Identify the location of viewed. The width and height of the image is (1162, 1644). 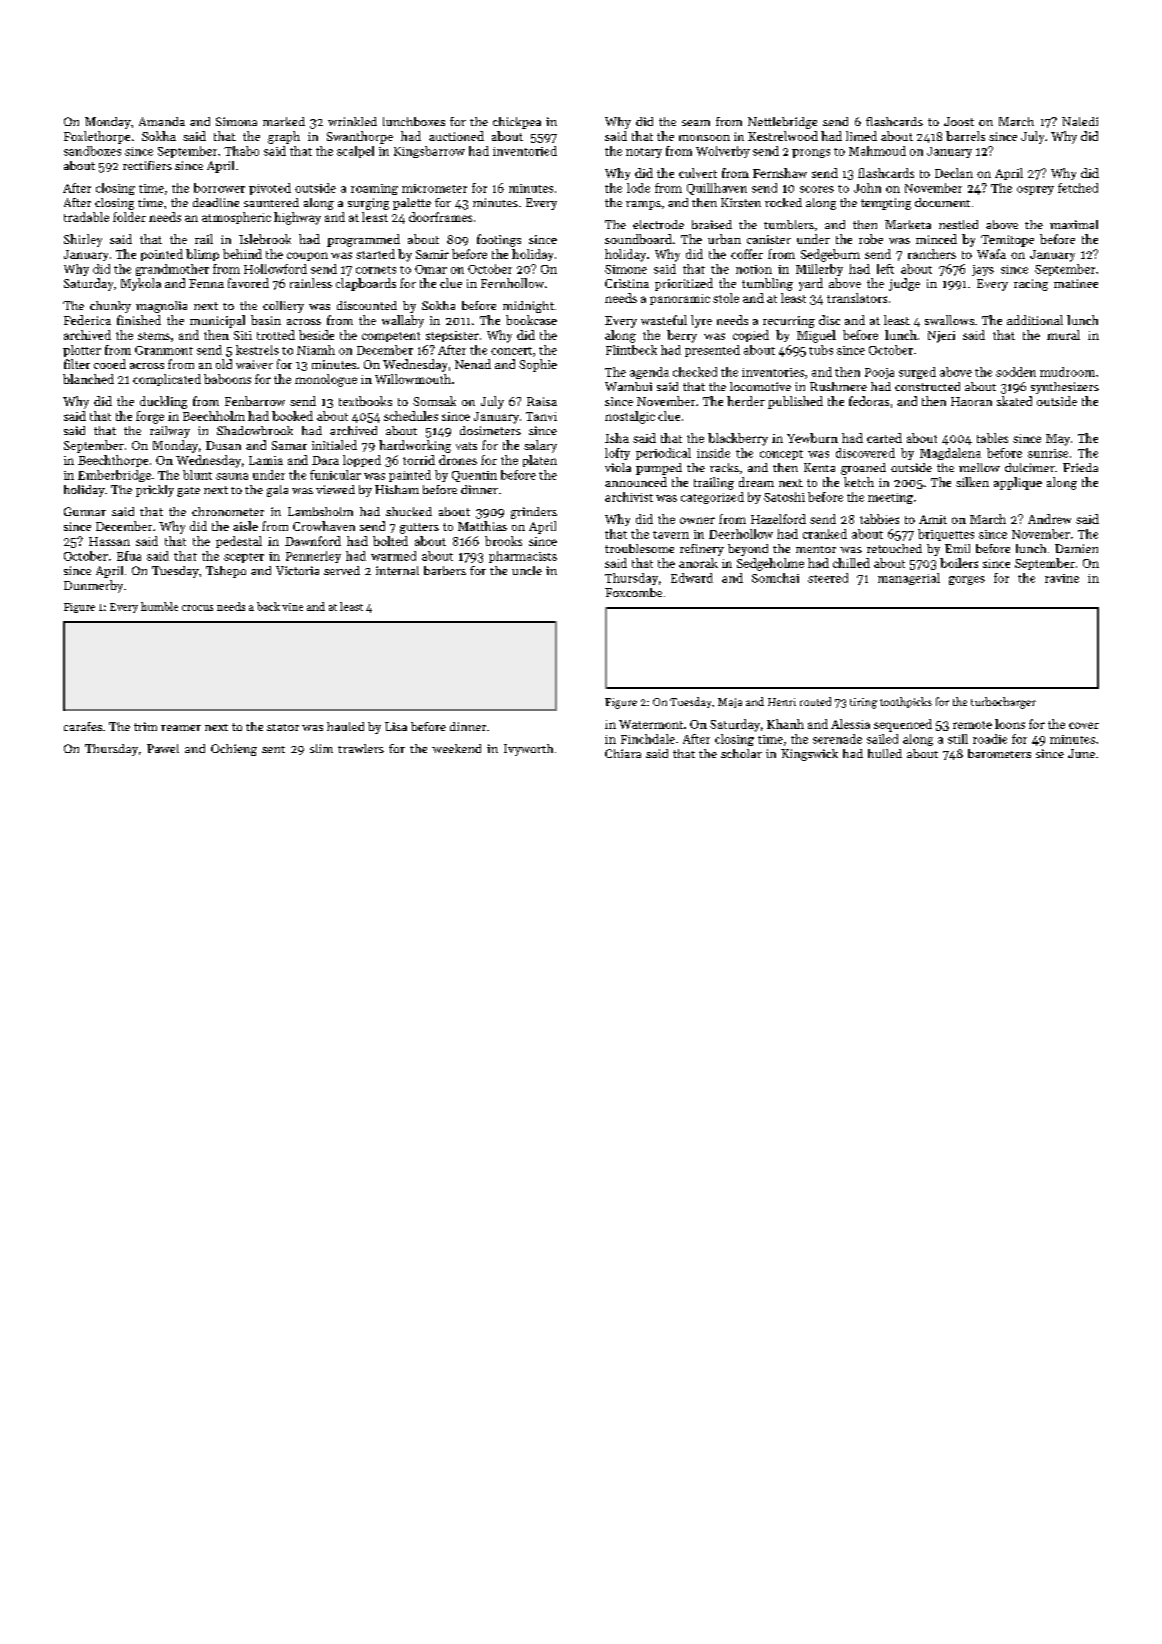
(335, 489).
